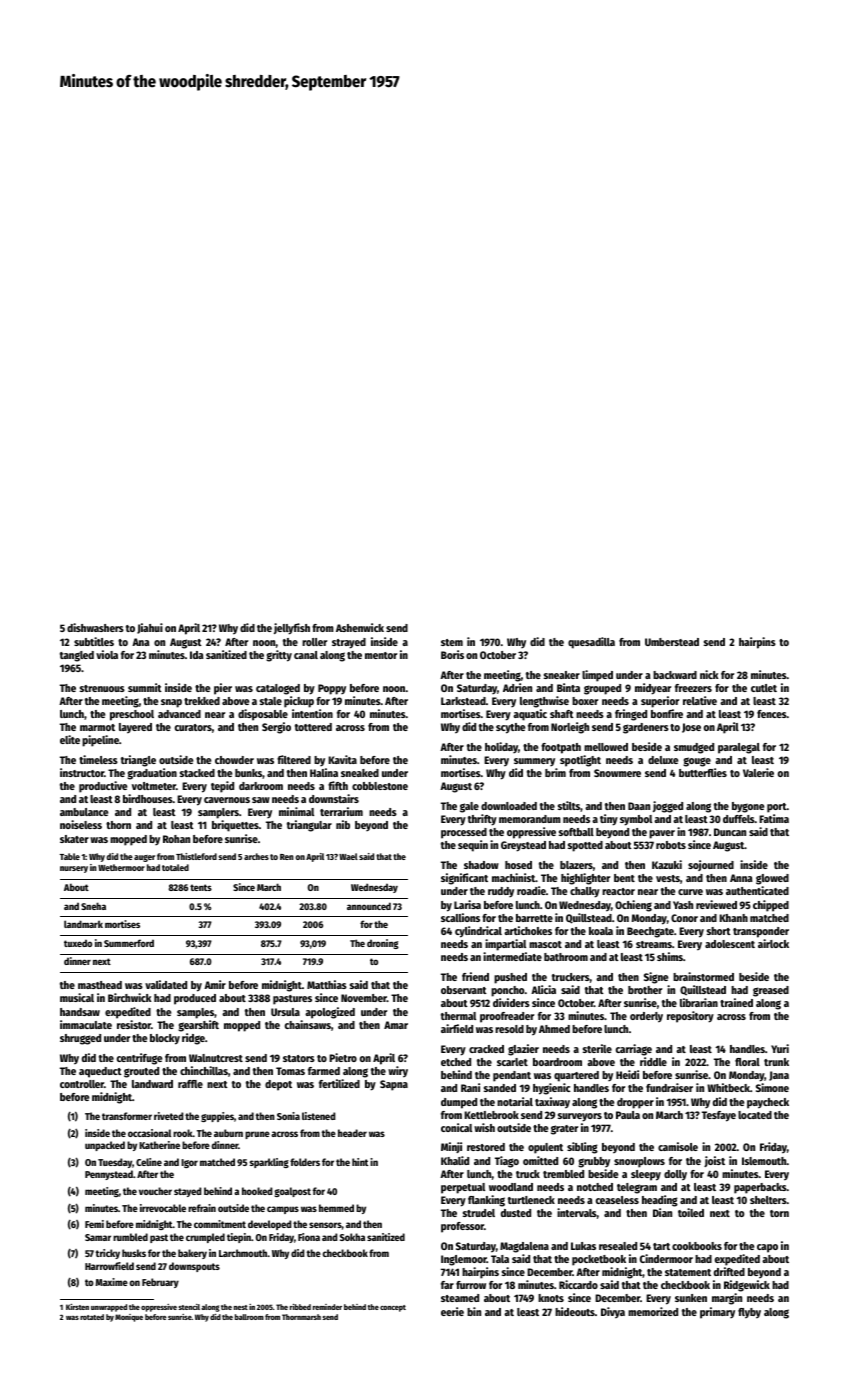  I want to click on short, so click(719, 931).
